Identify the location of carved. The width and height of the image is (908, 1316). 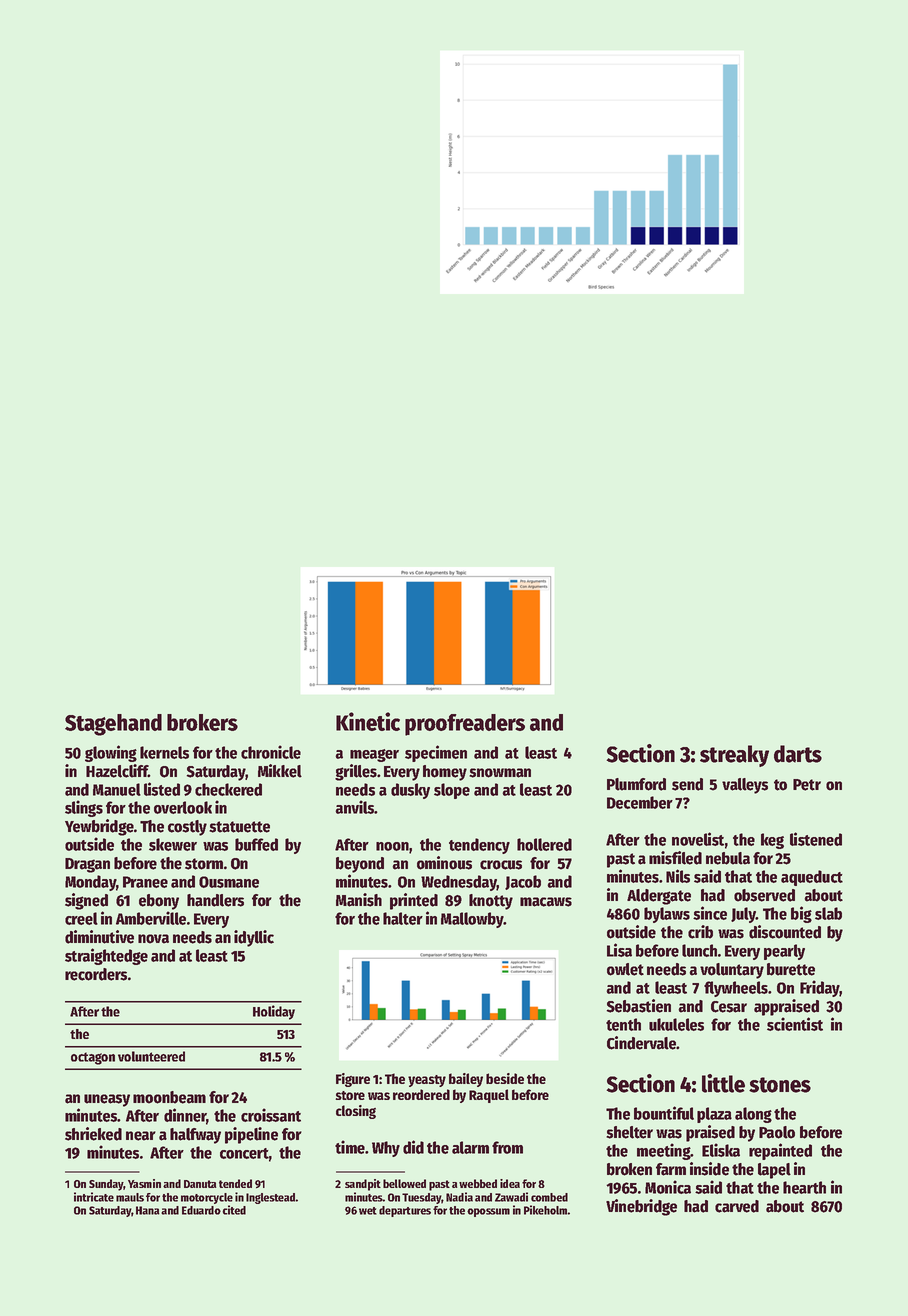
(737, 1206).
